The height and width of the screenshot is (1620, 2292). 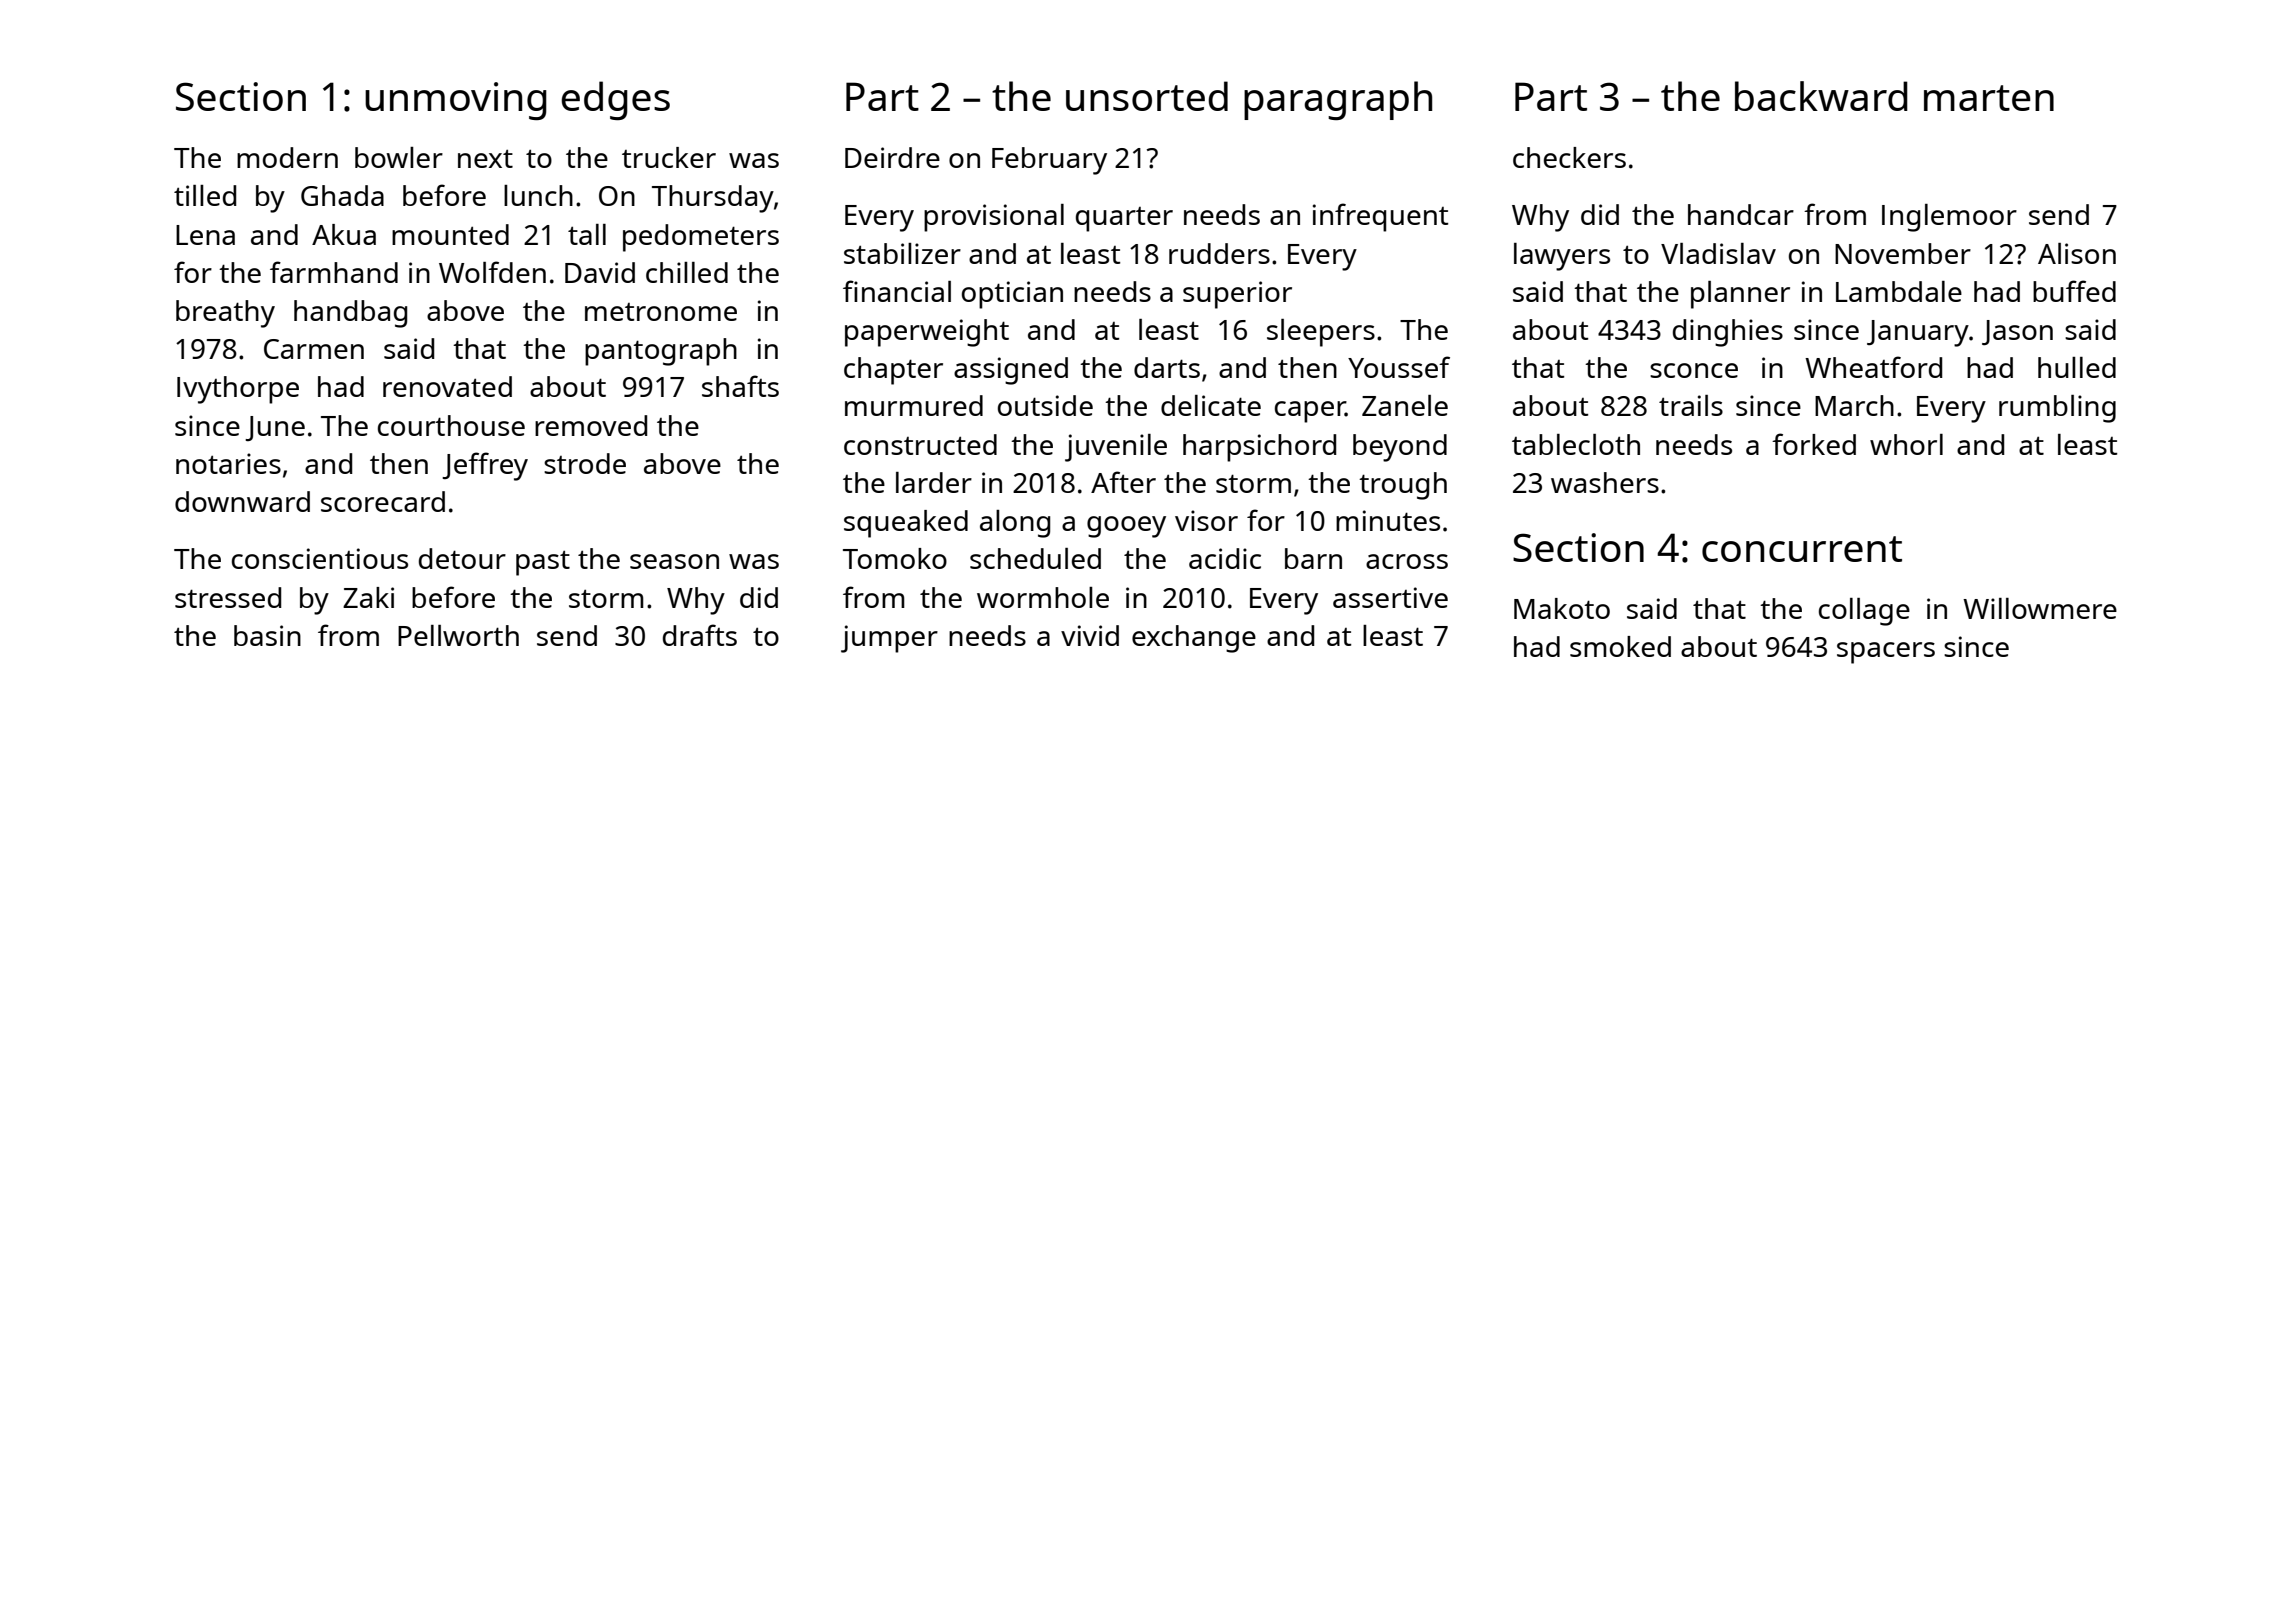 What do you see at coordinates (1399, 367) in the screenshot?
I see `Youssef` at bounding box center [1399, 367].
